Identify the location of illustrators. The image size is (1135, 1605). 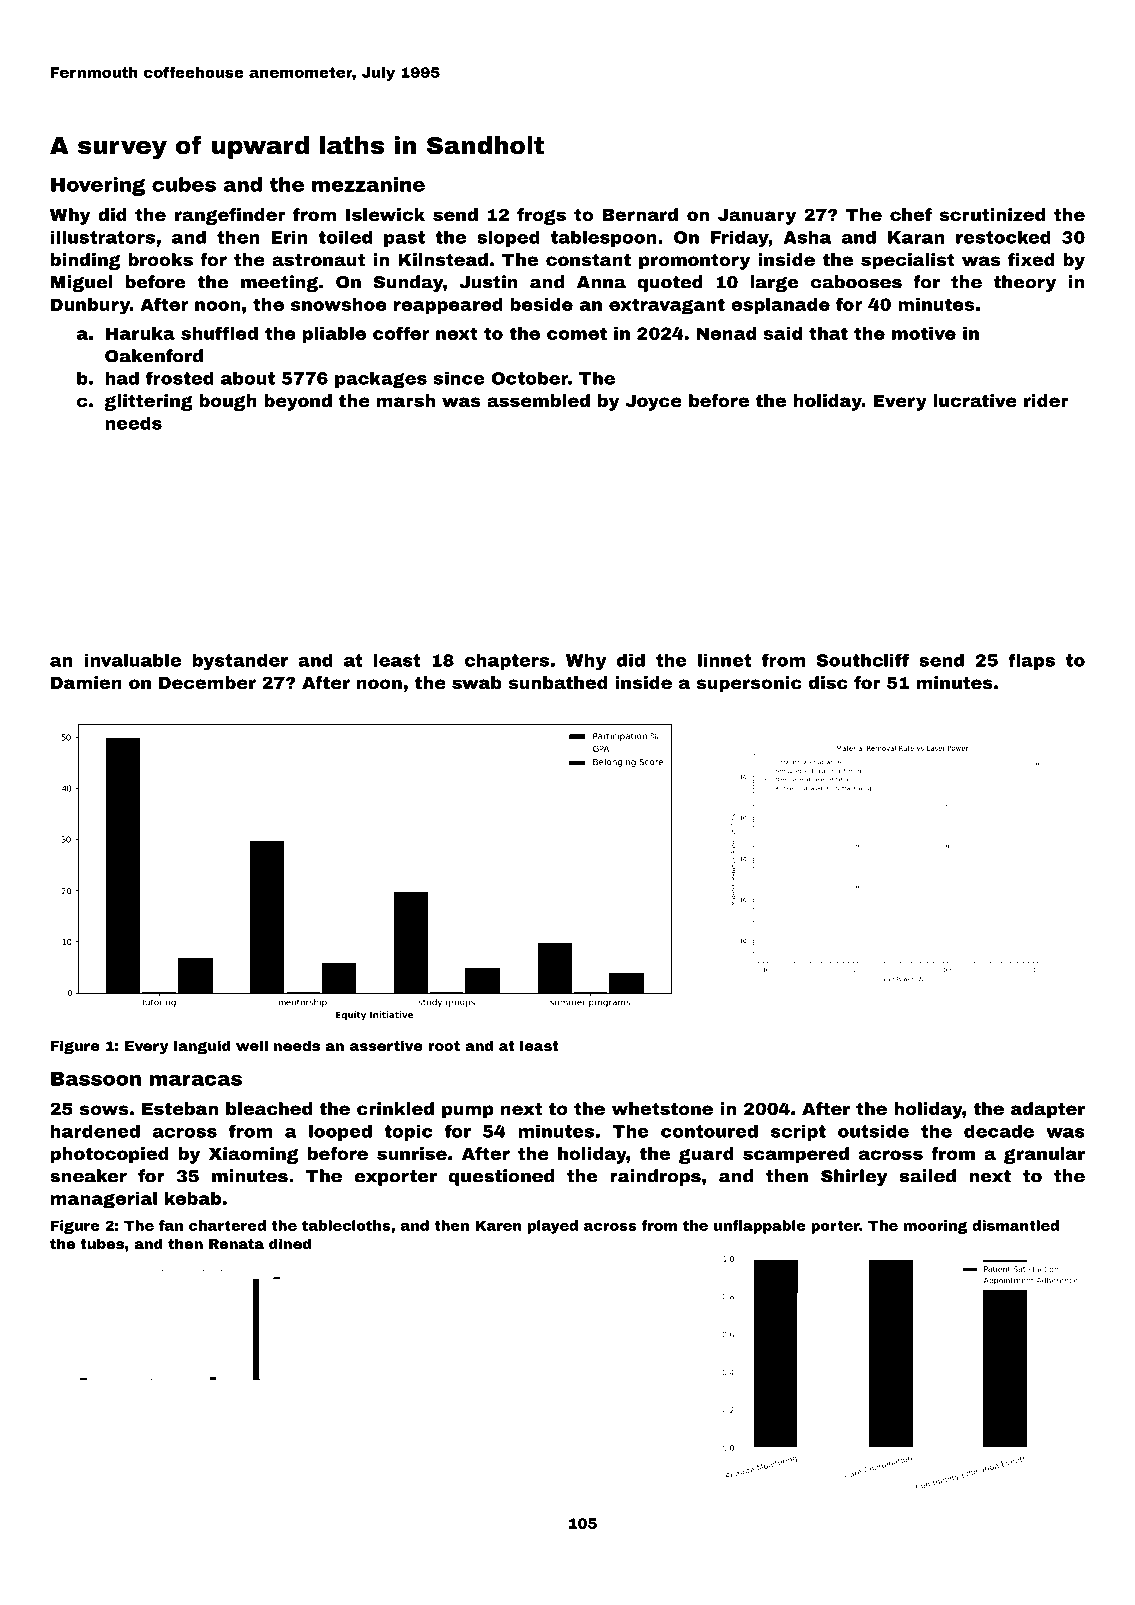
(103, 237).
